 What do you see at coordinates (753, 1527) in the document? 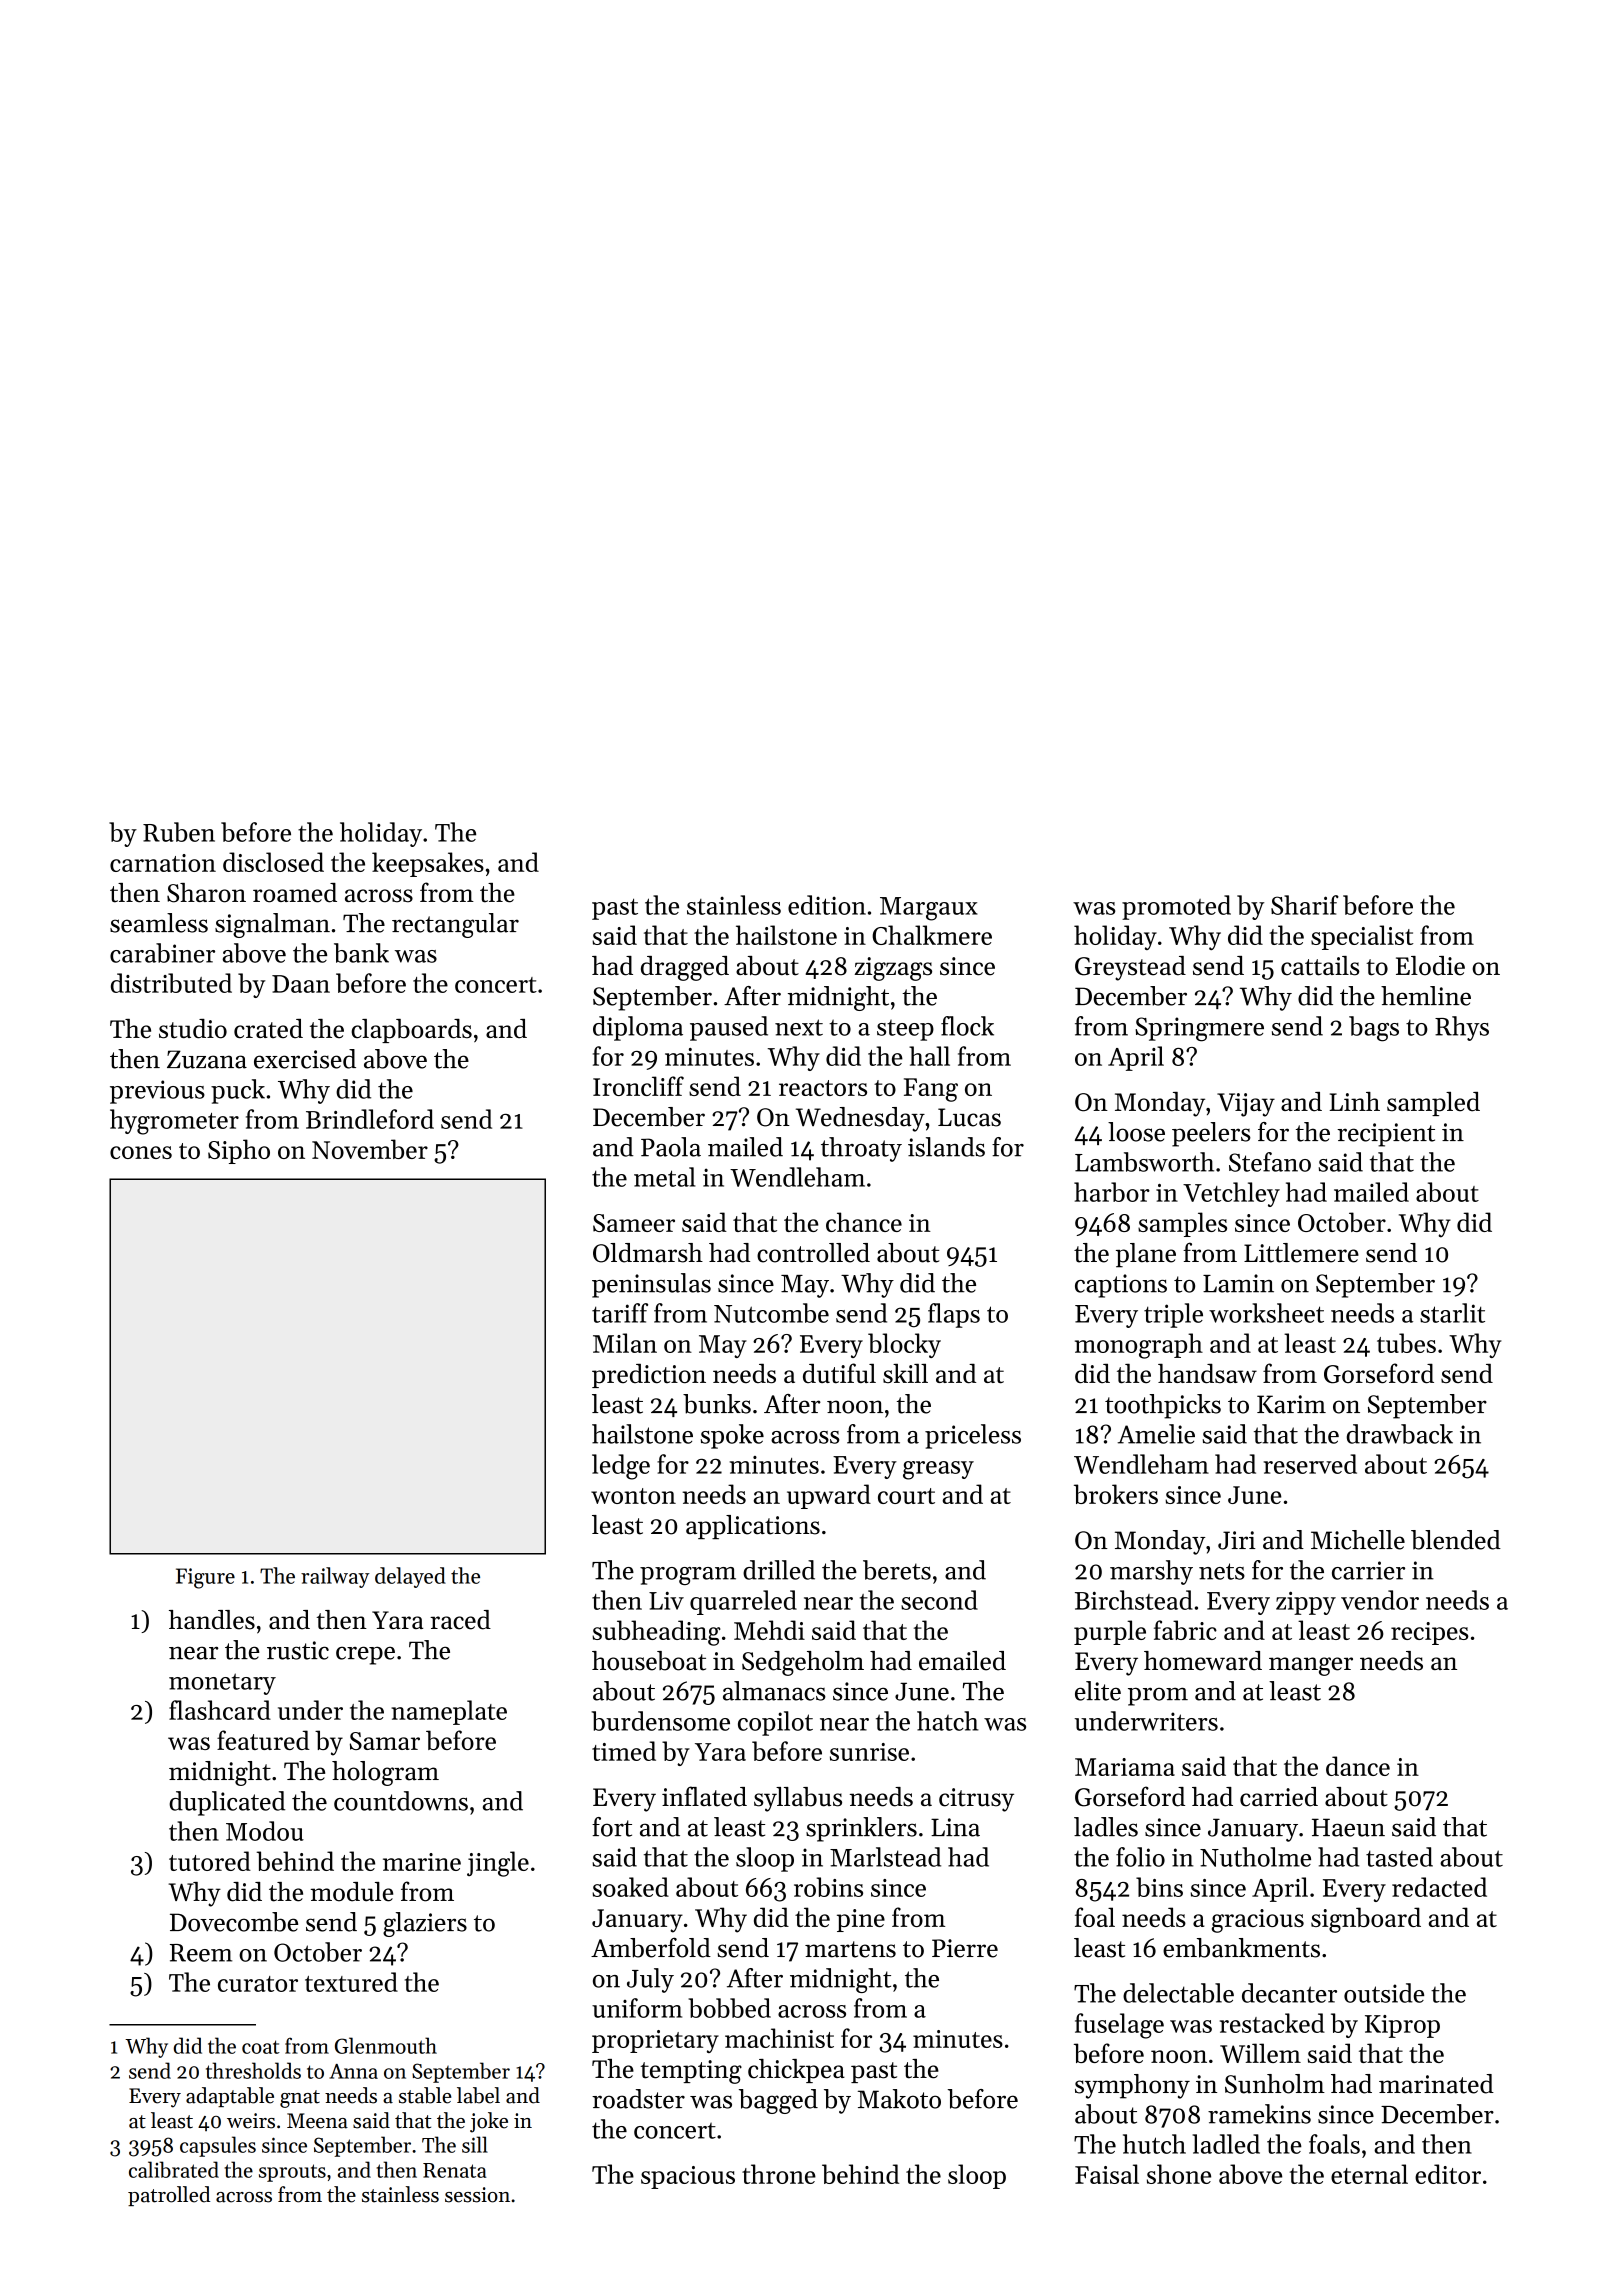
I see `applications` at bounding box center [753, 1527].
